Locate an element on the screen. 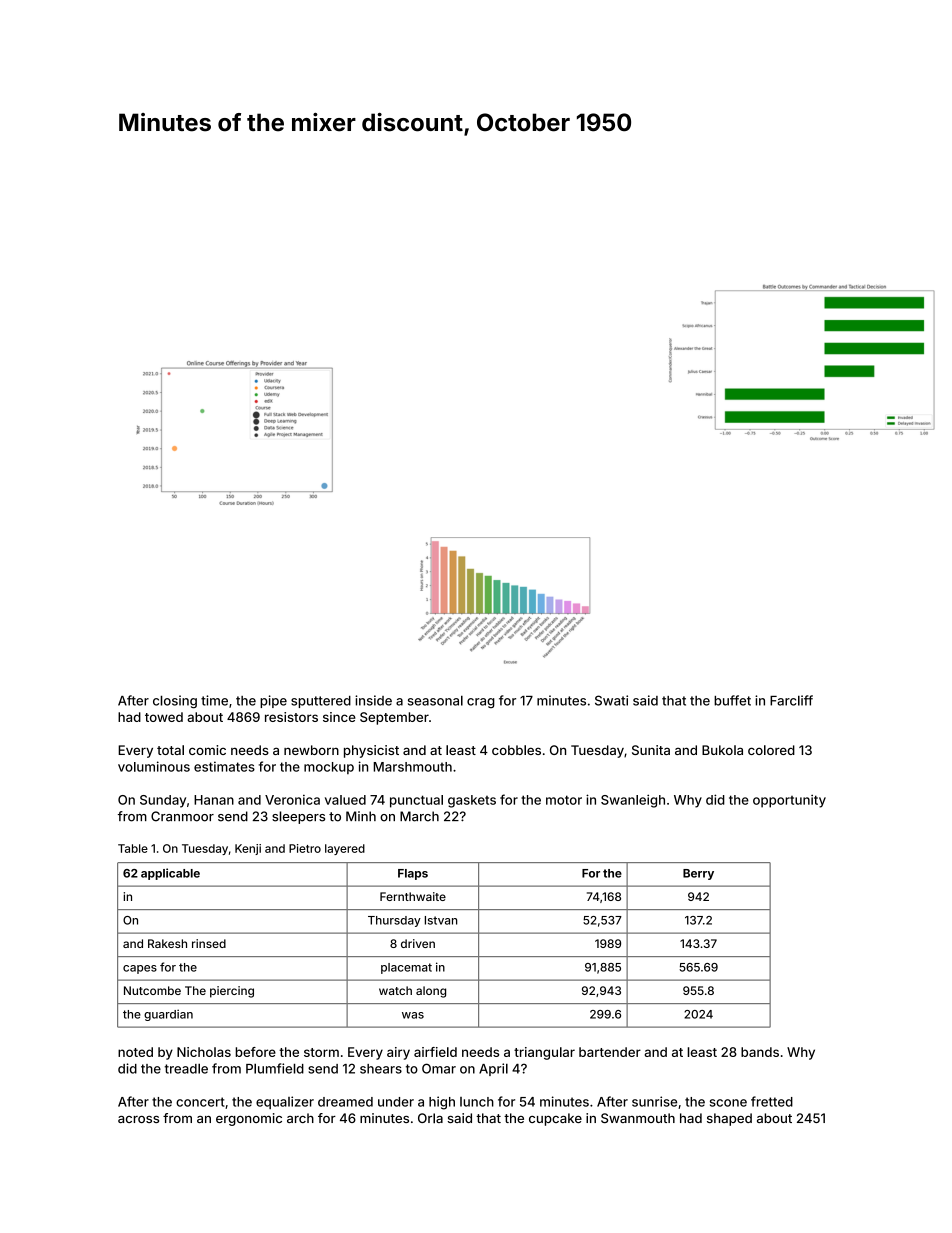  since is located at coordinates (339, 717).
